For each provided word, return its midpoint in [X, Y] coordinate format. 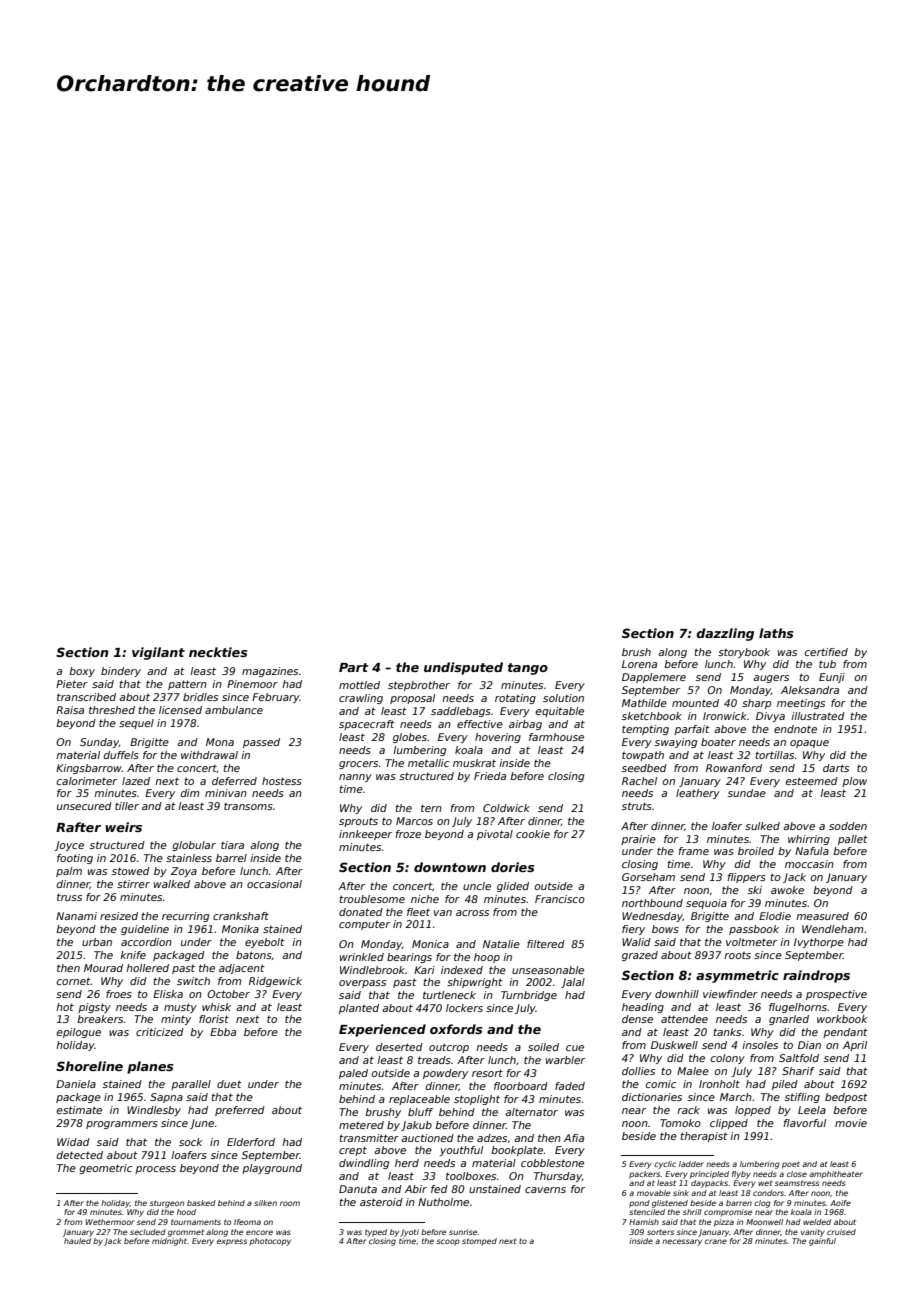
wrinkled [362, 957]
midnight [169, 1242]
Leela [812, 1110]
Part [354, 667]
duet [229, 1084]
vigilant [158, 653]
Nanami [76, 916]
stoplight [477, 1100]
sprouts [358, 822]
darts [836, 768]
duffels [121, 755]
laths [776, 633]
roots [737, 955]
